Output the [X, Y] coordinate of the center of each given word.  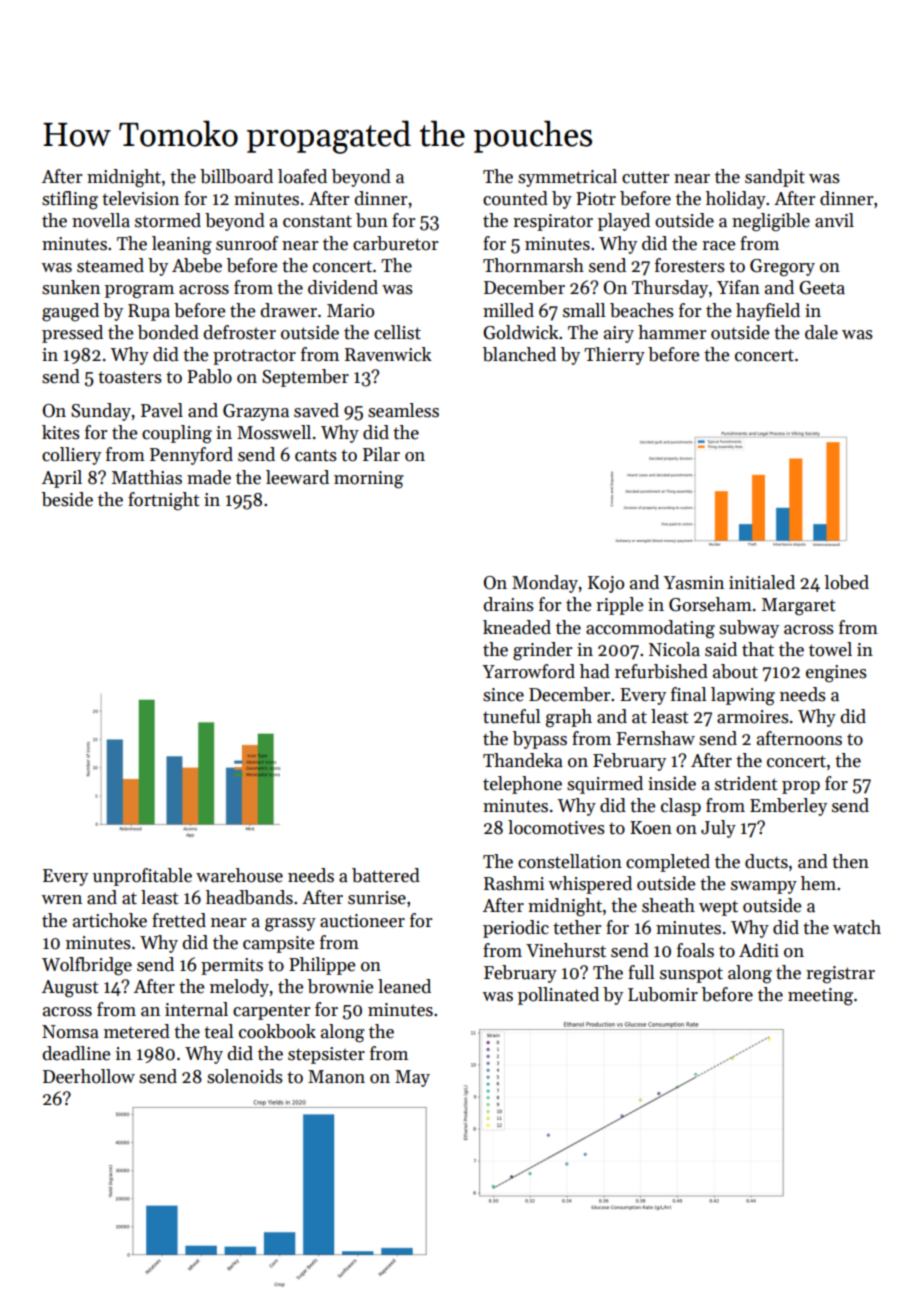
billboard [236, 176]
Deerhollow [89, 1076]
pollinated [558, 996]
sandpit [775, 178]
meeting [820, 997]
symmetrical [567, 178]
